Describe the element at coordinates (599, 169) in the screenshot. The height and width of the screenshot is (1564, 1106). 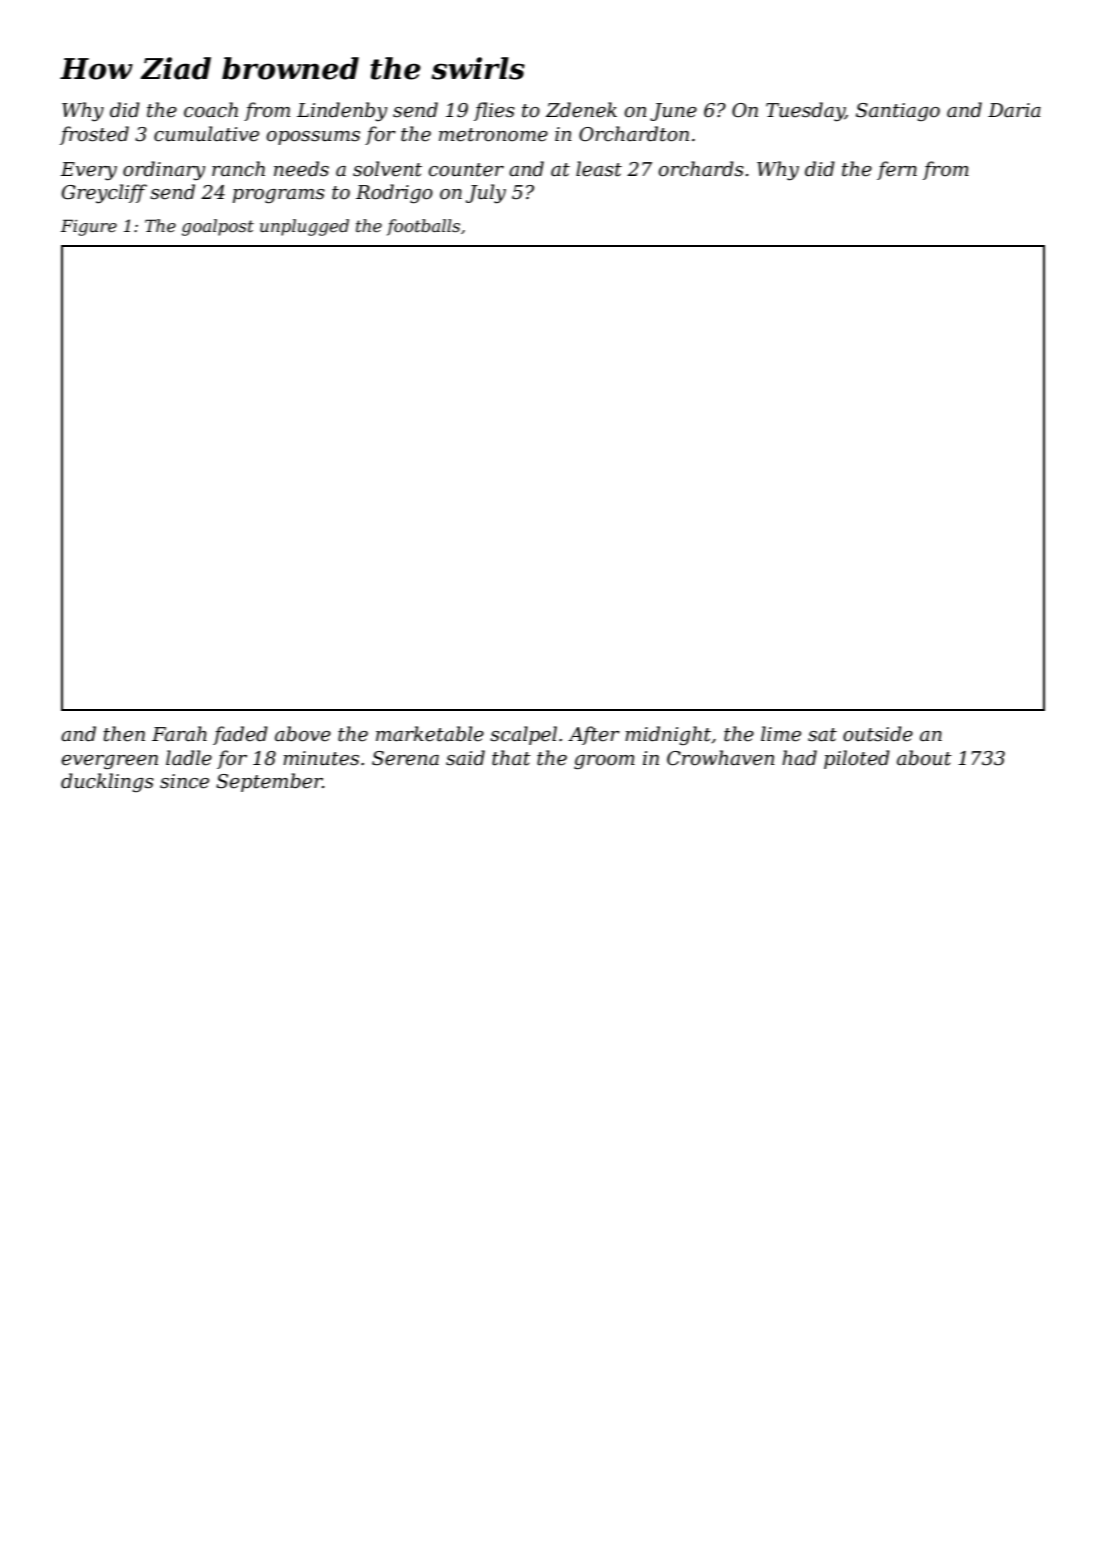
I see `least` at that location.
